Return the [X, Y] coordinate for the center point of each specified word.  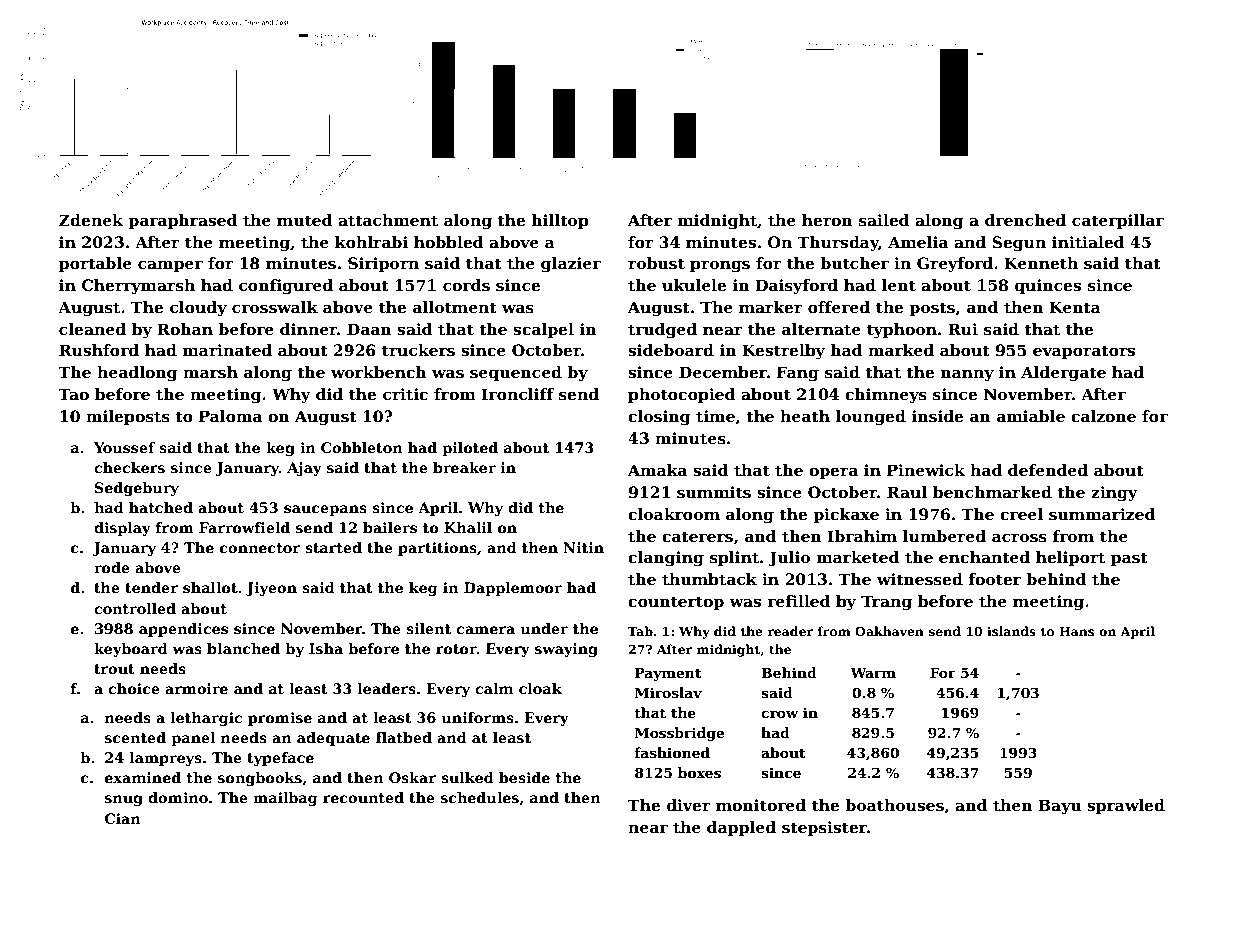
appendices [183, 630]
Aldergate [1063, 374]
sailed [884, 220]
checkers [129, 467]
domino [178, 797]
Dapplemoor [513, 589]
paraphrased [183, 221]
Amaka [657, 470]
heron [827, 220]
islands [1011, 631]
